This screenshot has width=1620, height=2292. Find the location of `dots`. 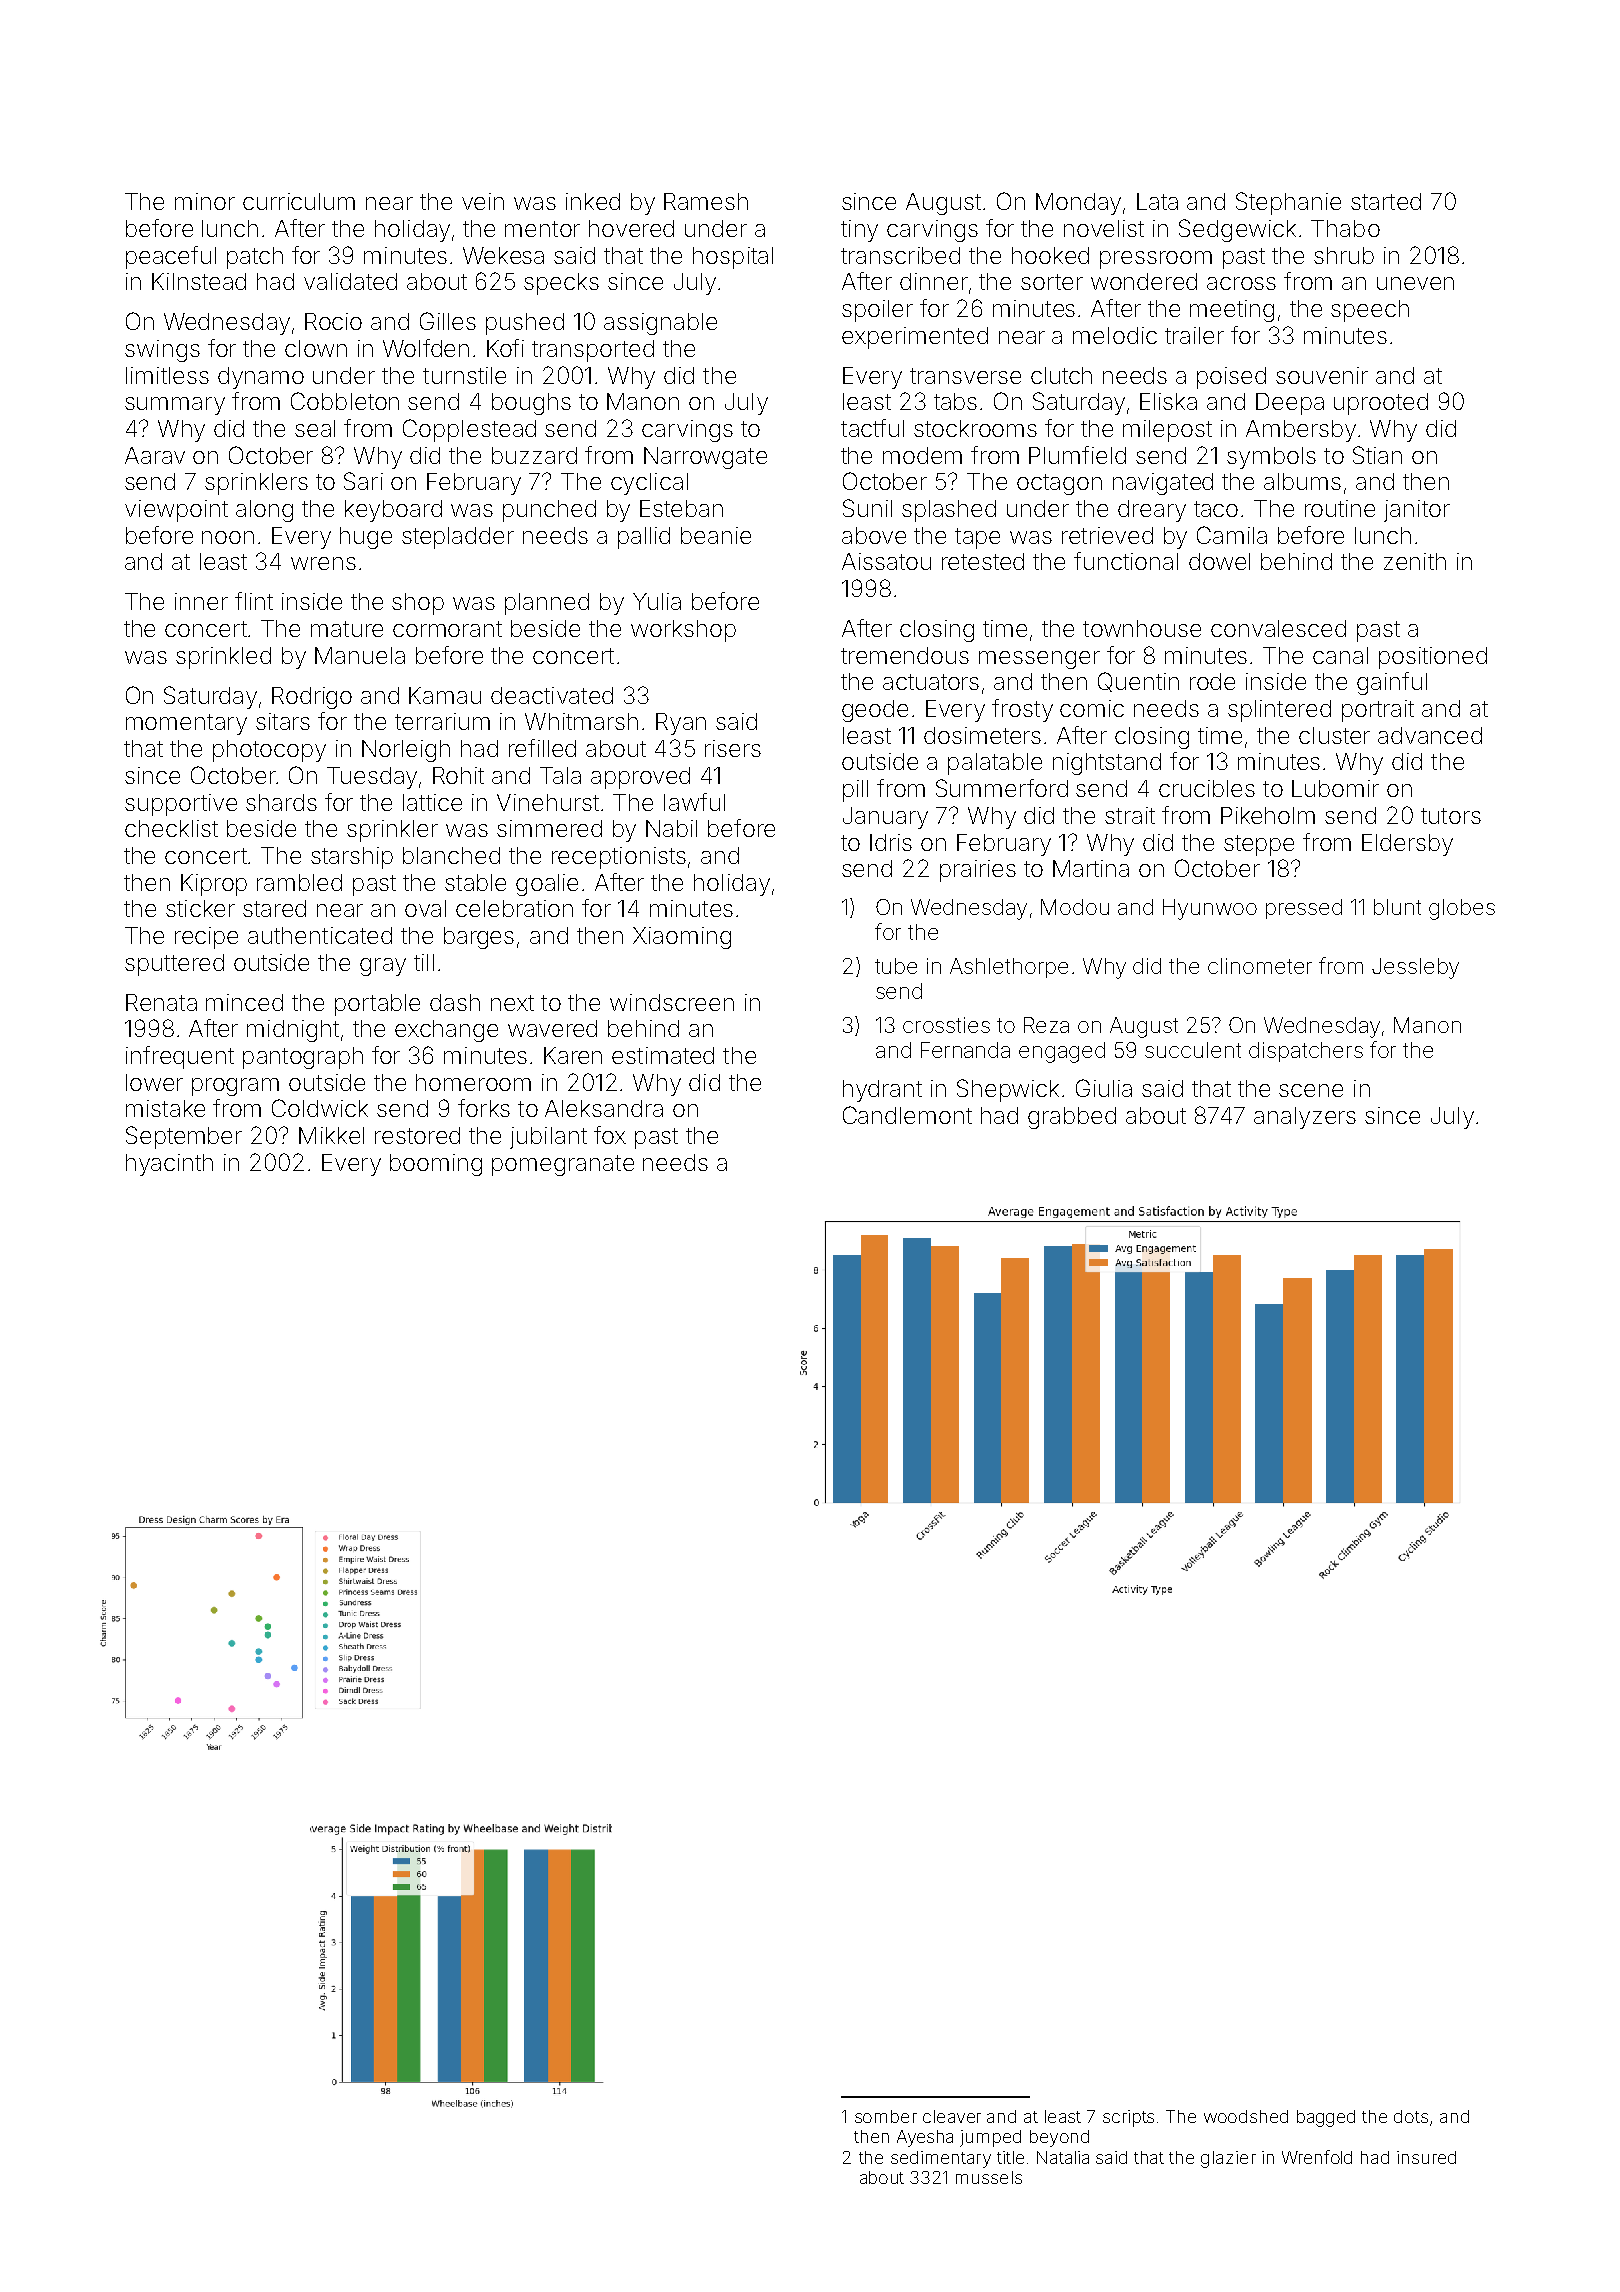

dots is located at coordinates (1411, 2116).
